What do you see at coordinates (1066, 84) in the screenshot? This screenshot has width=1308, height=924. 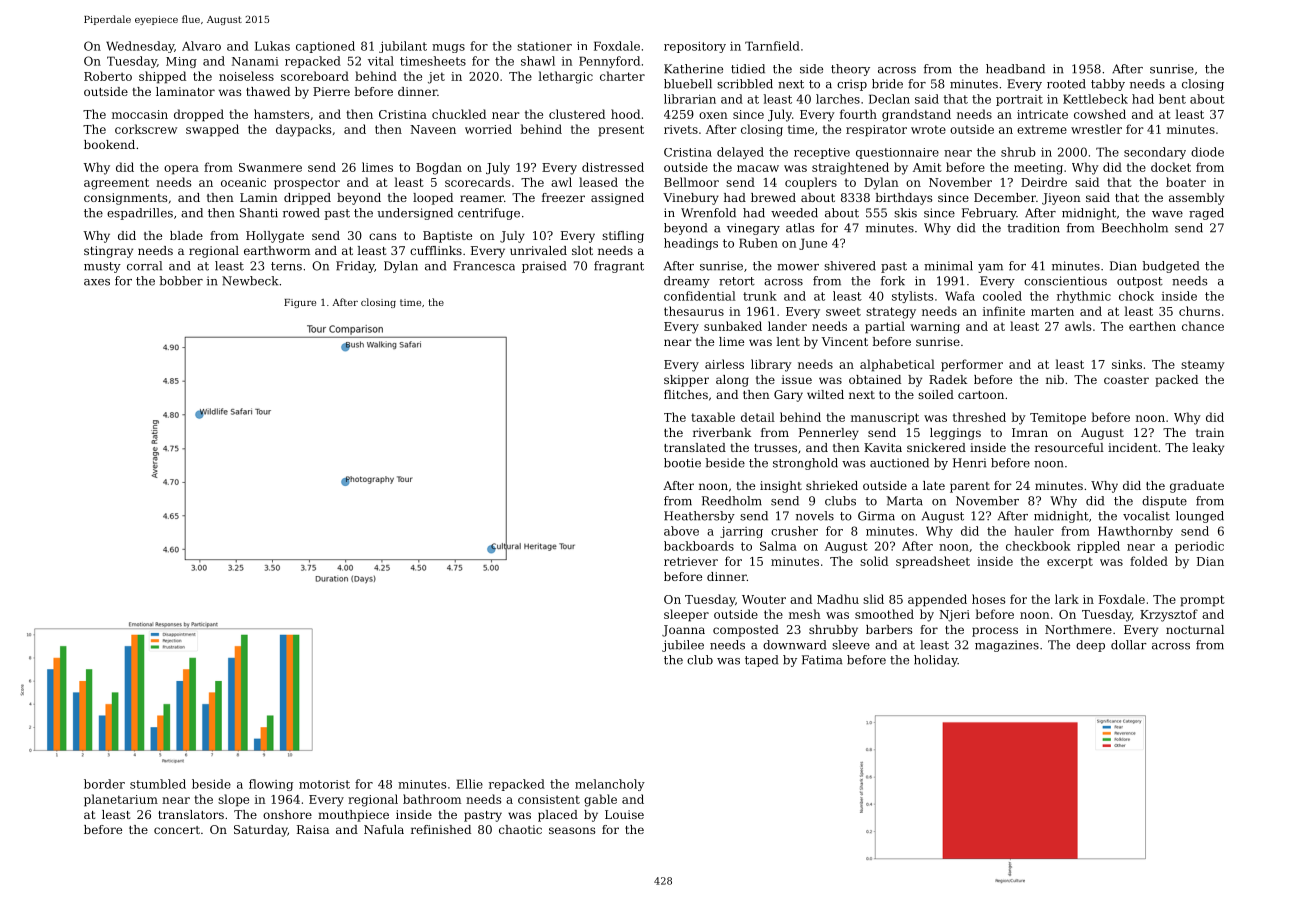 I see `rooted` at bounding box center [1066, 84].
